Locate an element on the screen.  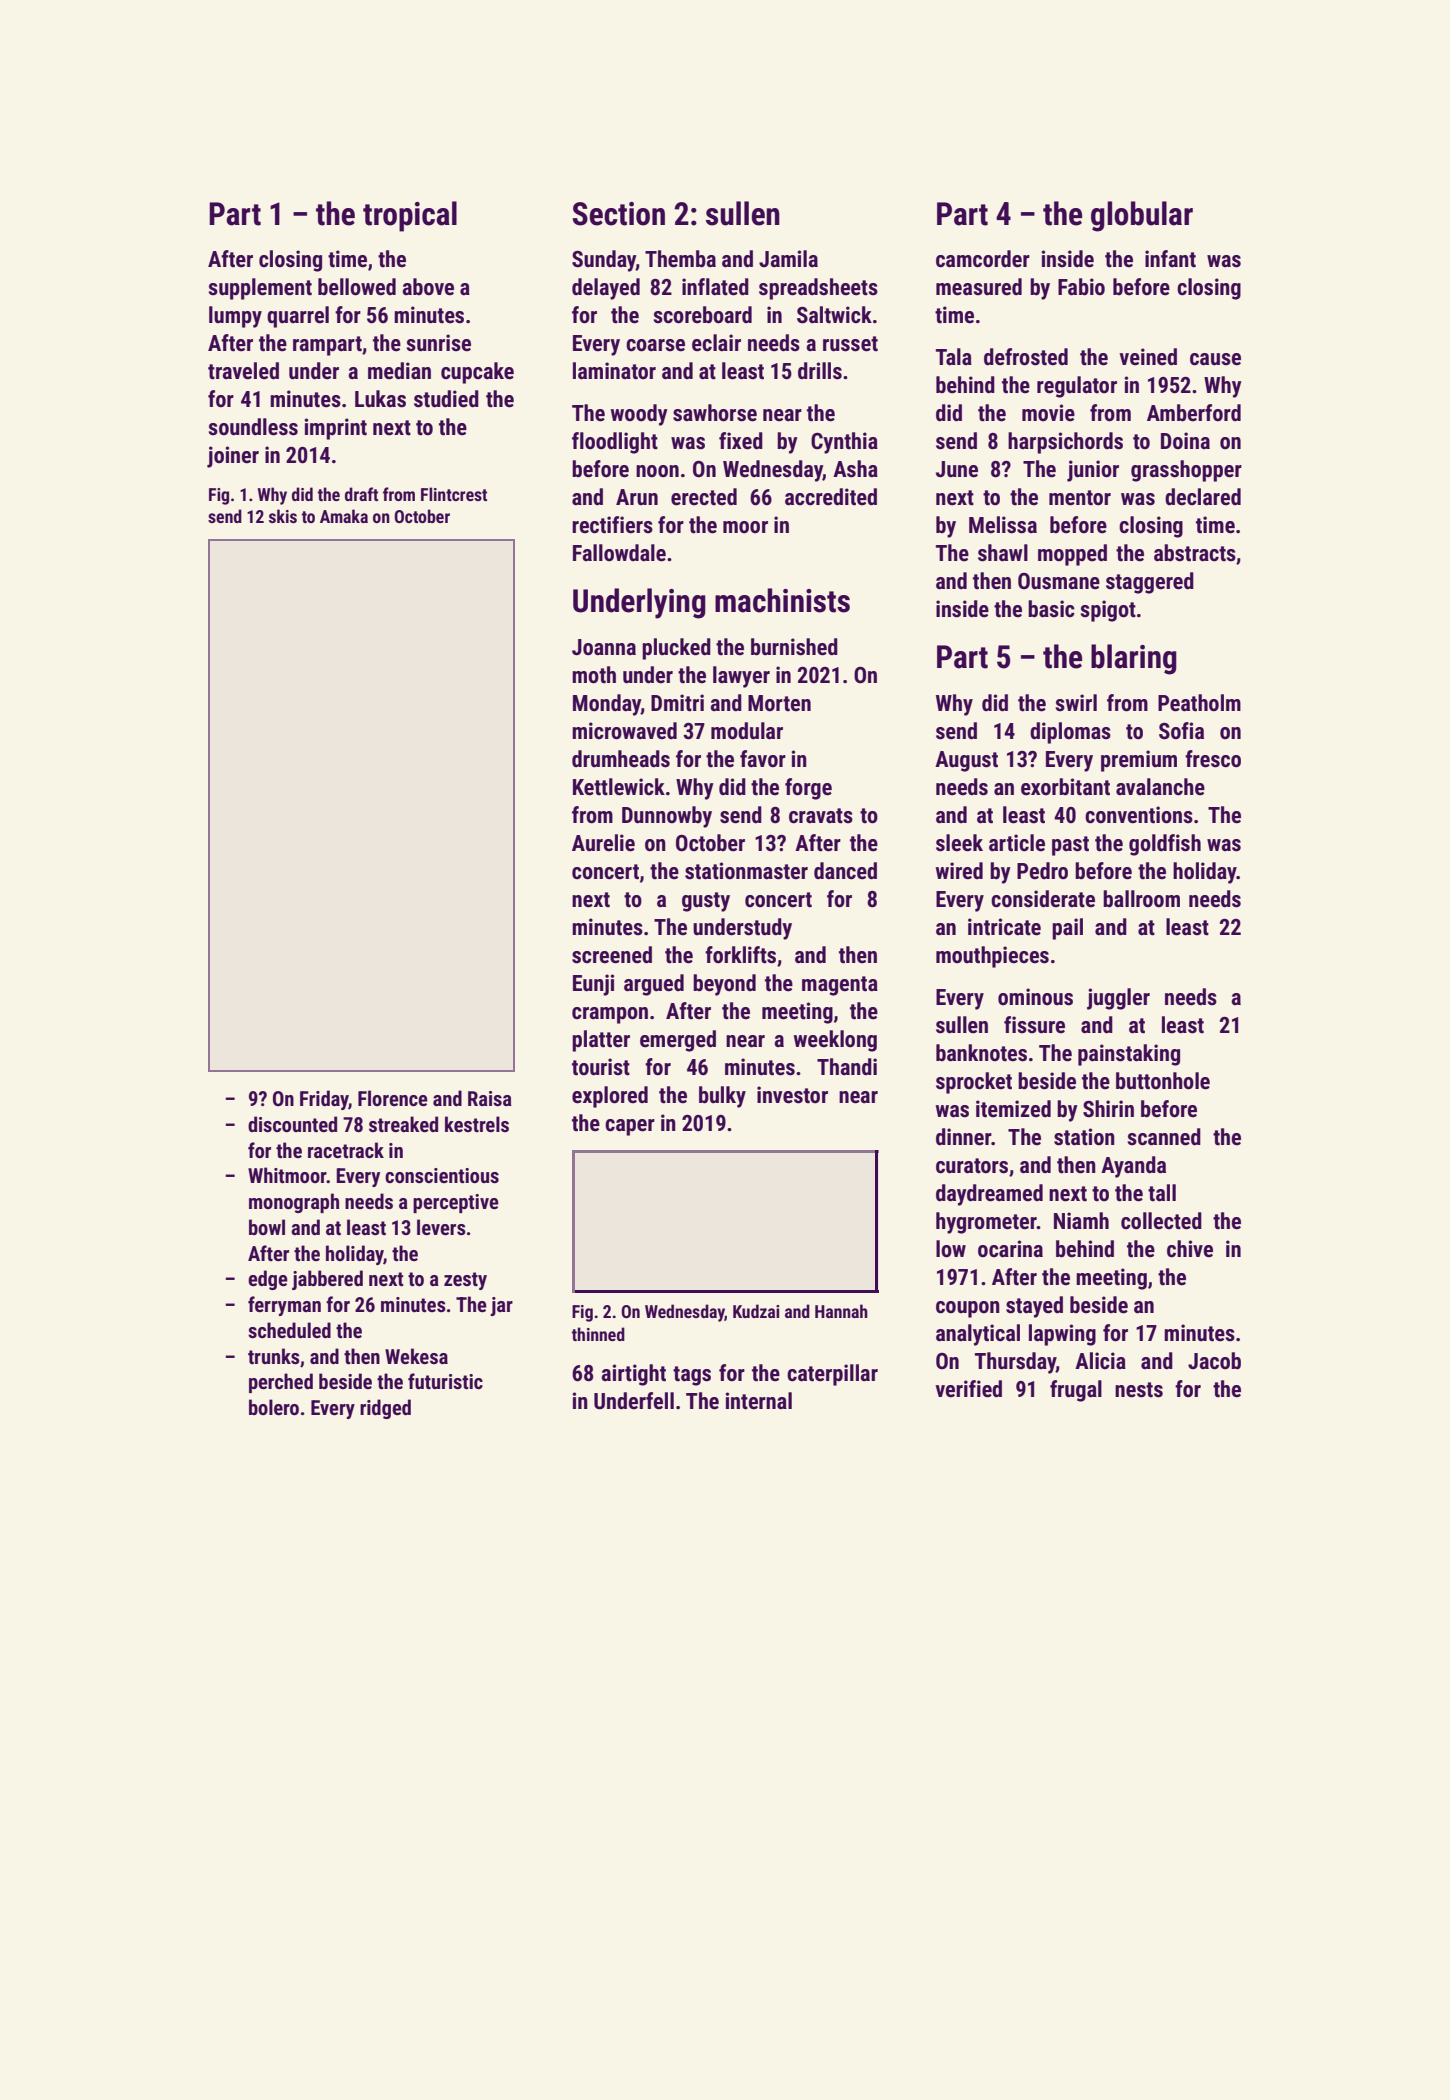
Doina is located at coordinates (1185, 441).
